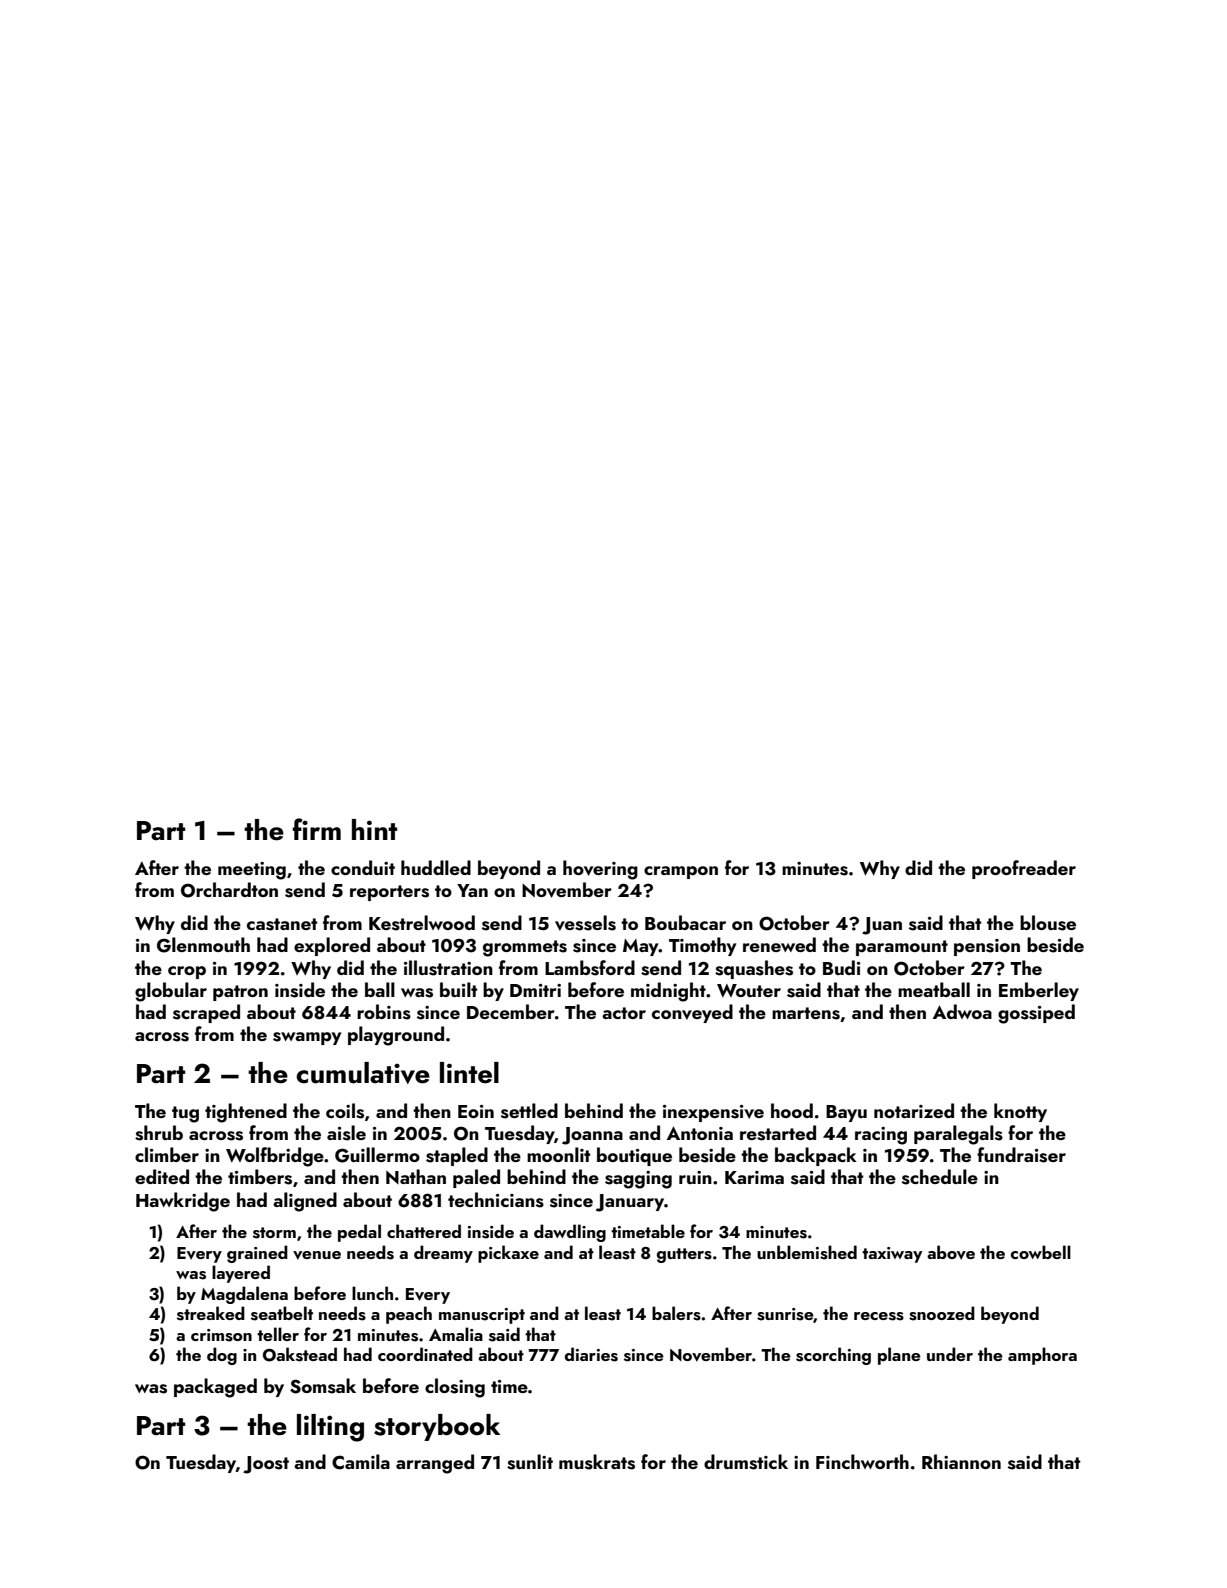 This document has width=1227, height=1588. Describe the element at coordinates (215, 1388) in the document. I see `packaged` at that location.
